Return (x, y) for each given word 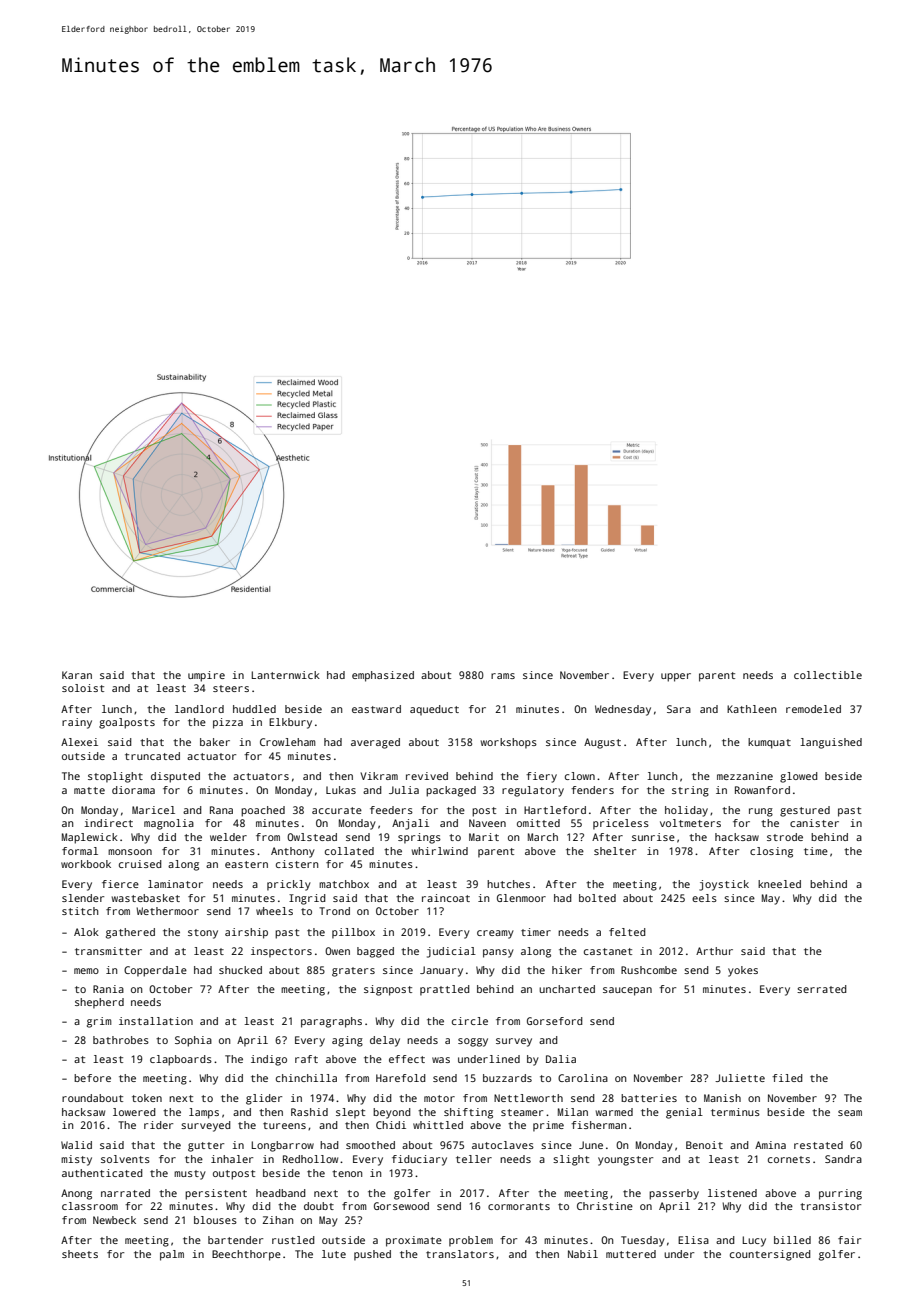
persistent (216, 1194)
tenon (347, 1173)
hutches (508, 884)
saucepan (627, 991)
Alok (86, 932)
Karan (77, 675)
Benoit (704, 1145)
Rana (221, 810)
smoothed (370, 1145)
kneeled (779, 884)
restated (818, 1145)
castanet (608, 951)
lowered (134, 1112)
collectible (828, 675)
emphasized (383, 676)
